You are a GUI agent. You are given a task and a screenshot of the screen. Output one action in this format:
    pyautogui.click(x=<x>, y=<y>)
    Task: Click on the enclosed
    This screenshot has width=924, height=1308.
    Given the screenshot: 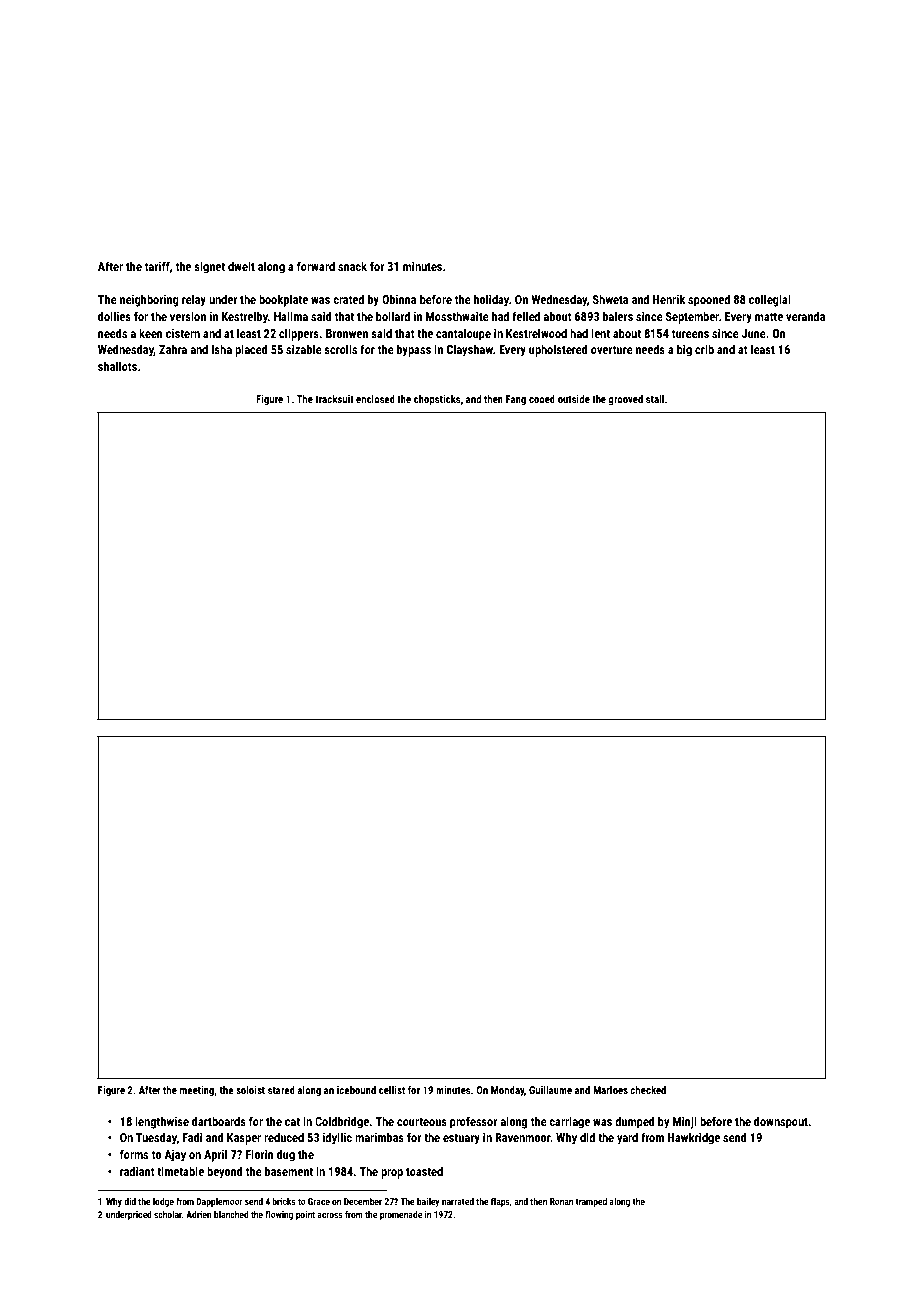 What is the action you would take?
    pyautogui.click(x=375, y=399)
